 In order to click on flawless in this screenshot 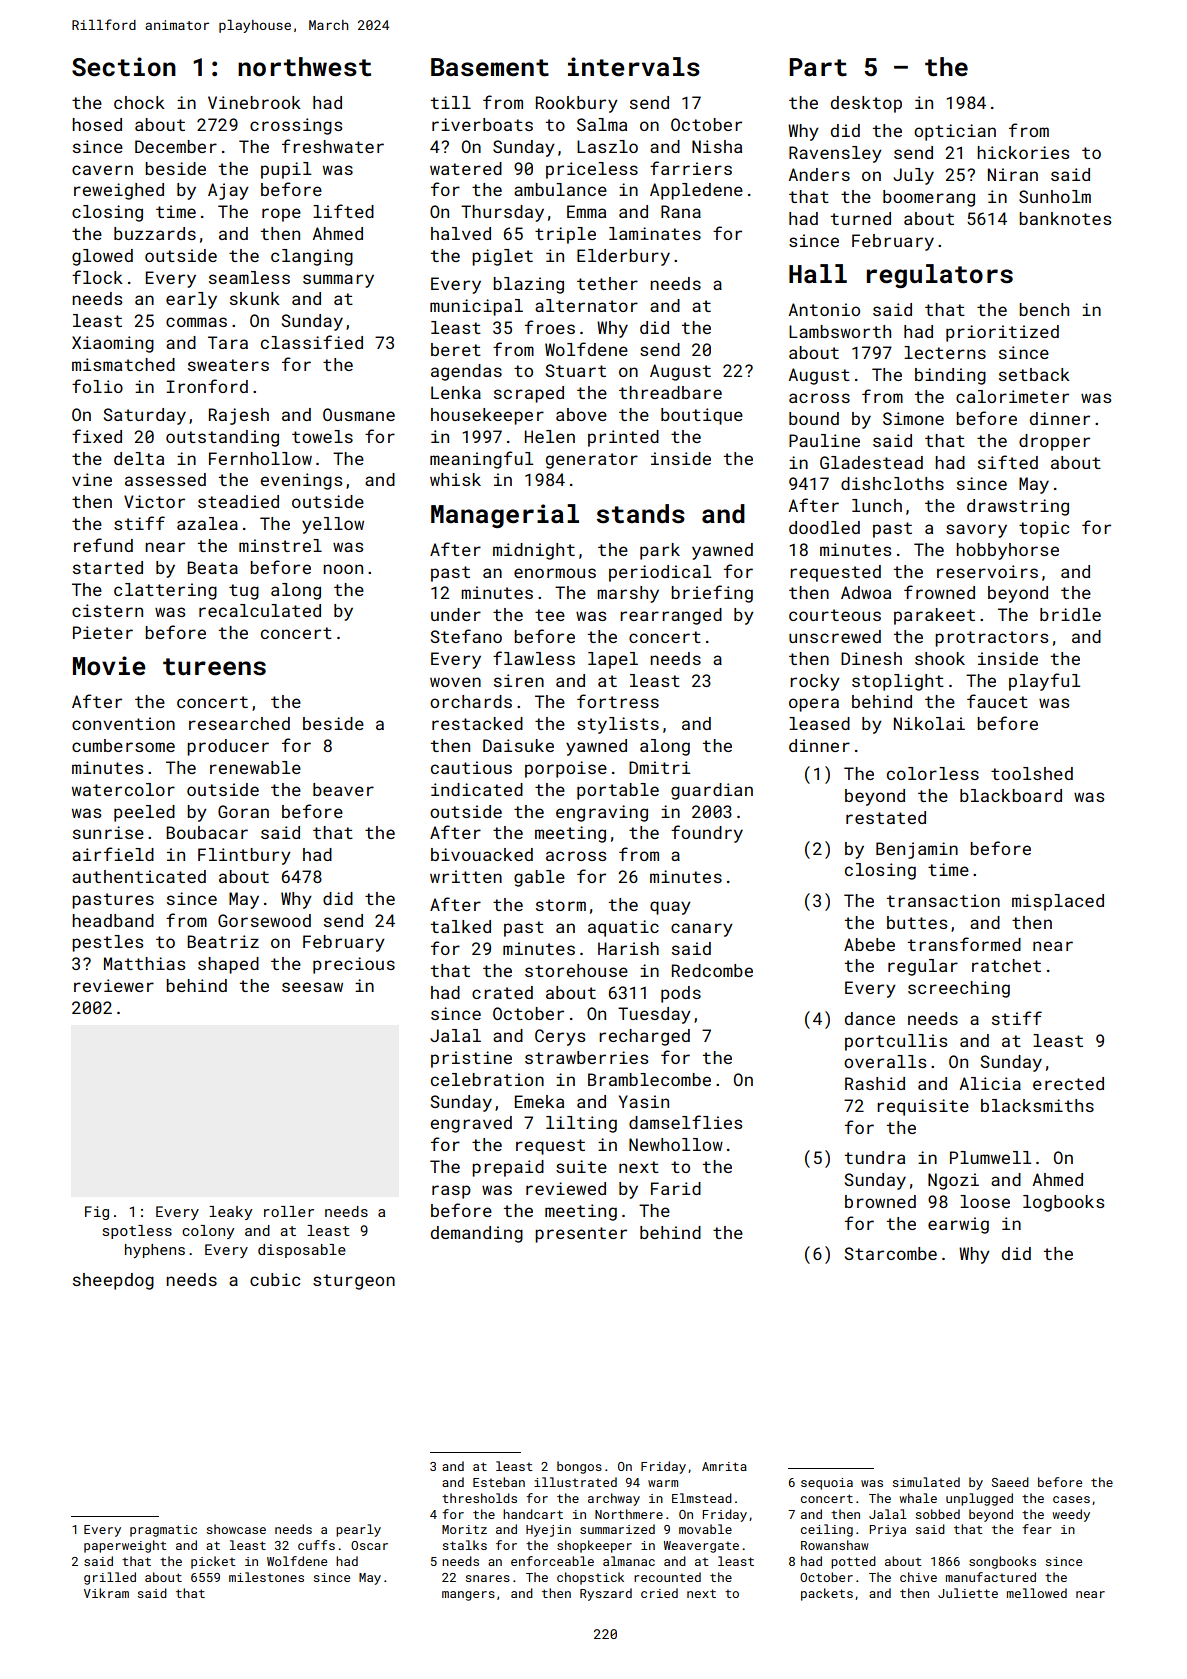, I will do `click(534, 658)`.
